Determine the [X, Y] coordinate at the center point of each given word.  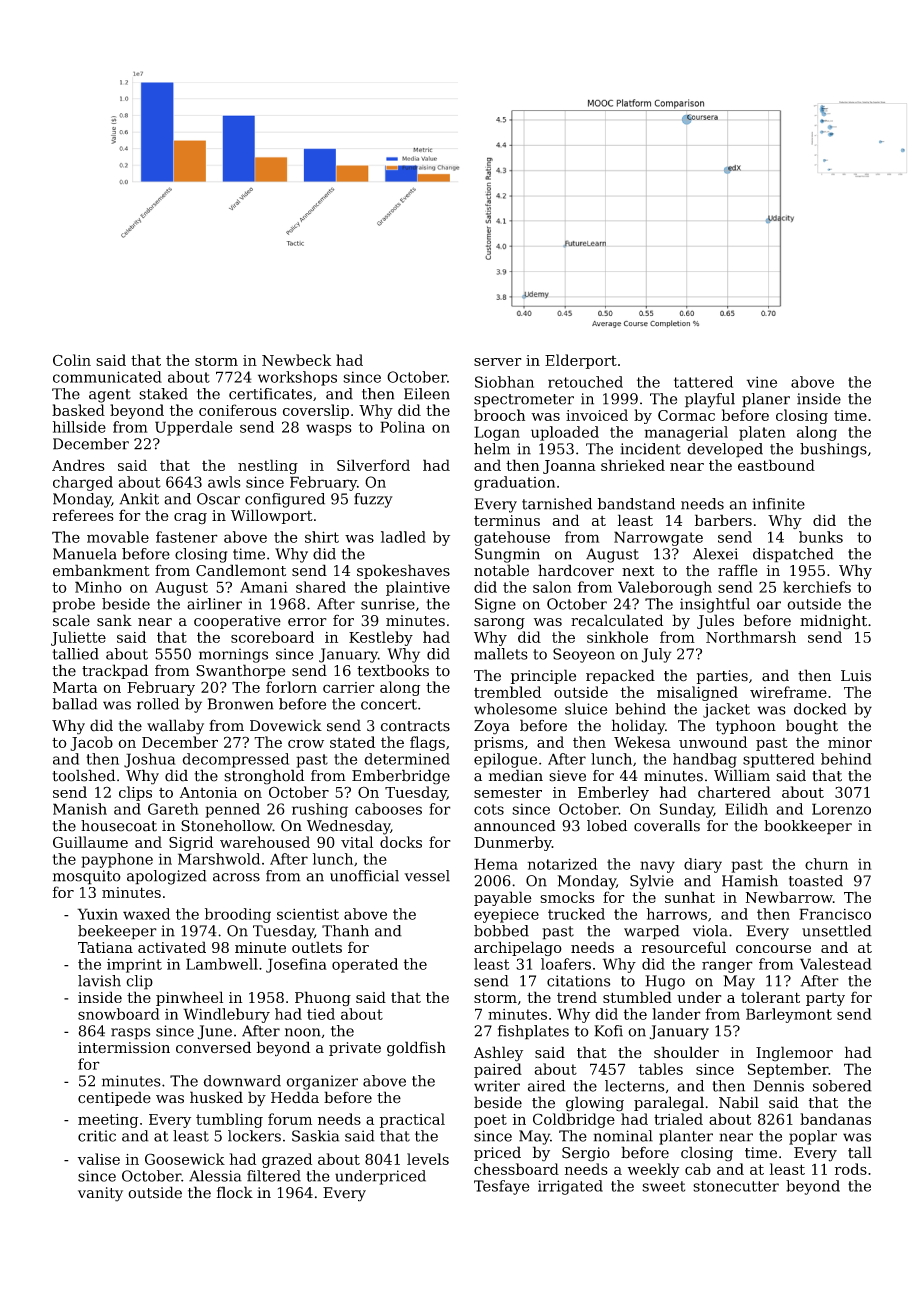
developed [725, 450]
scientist [308, 914]
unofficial [364, 876]
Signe [495, 605]
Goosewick [185, 1159]
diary [703, 865]
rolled [158, 704]
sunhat [690, 897]
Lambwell [222, 964]
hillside [79, 427]
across [236, 877]
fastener [187, 537]
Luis [856, 676]
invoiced [597, 415]
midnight [833, 622]
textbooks [393, 670]
